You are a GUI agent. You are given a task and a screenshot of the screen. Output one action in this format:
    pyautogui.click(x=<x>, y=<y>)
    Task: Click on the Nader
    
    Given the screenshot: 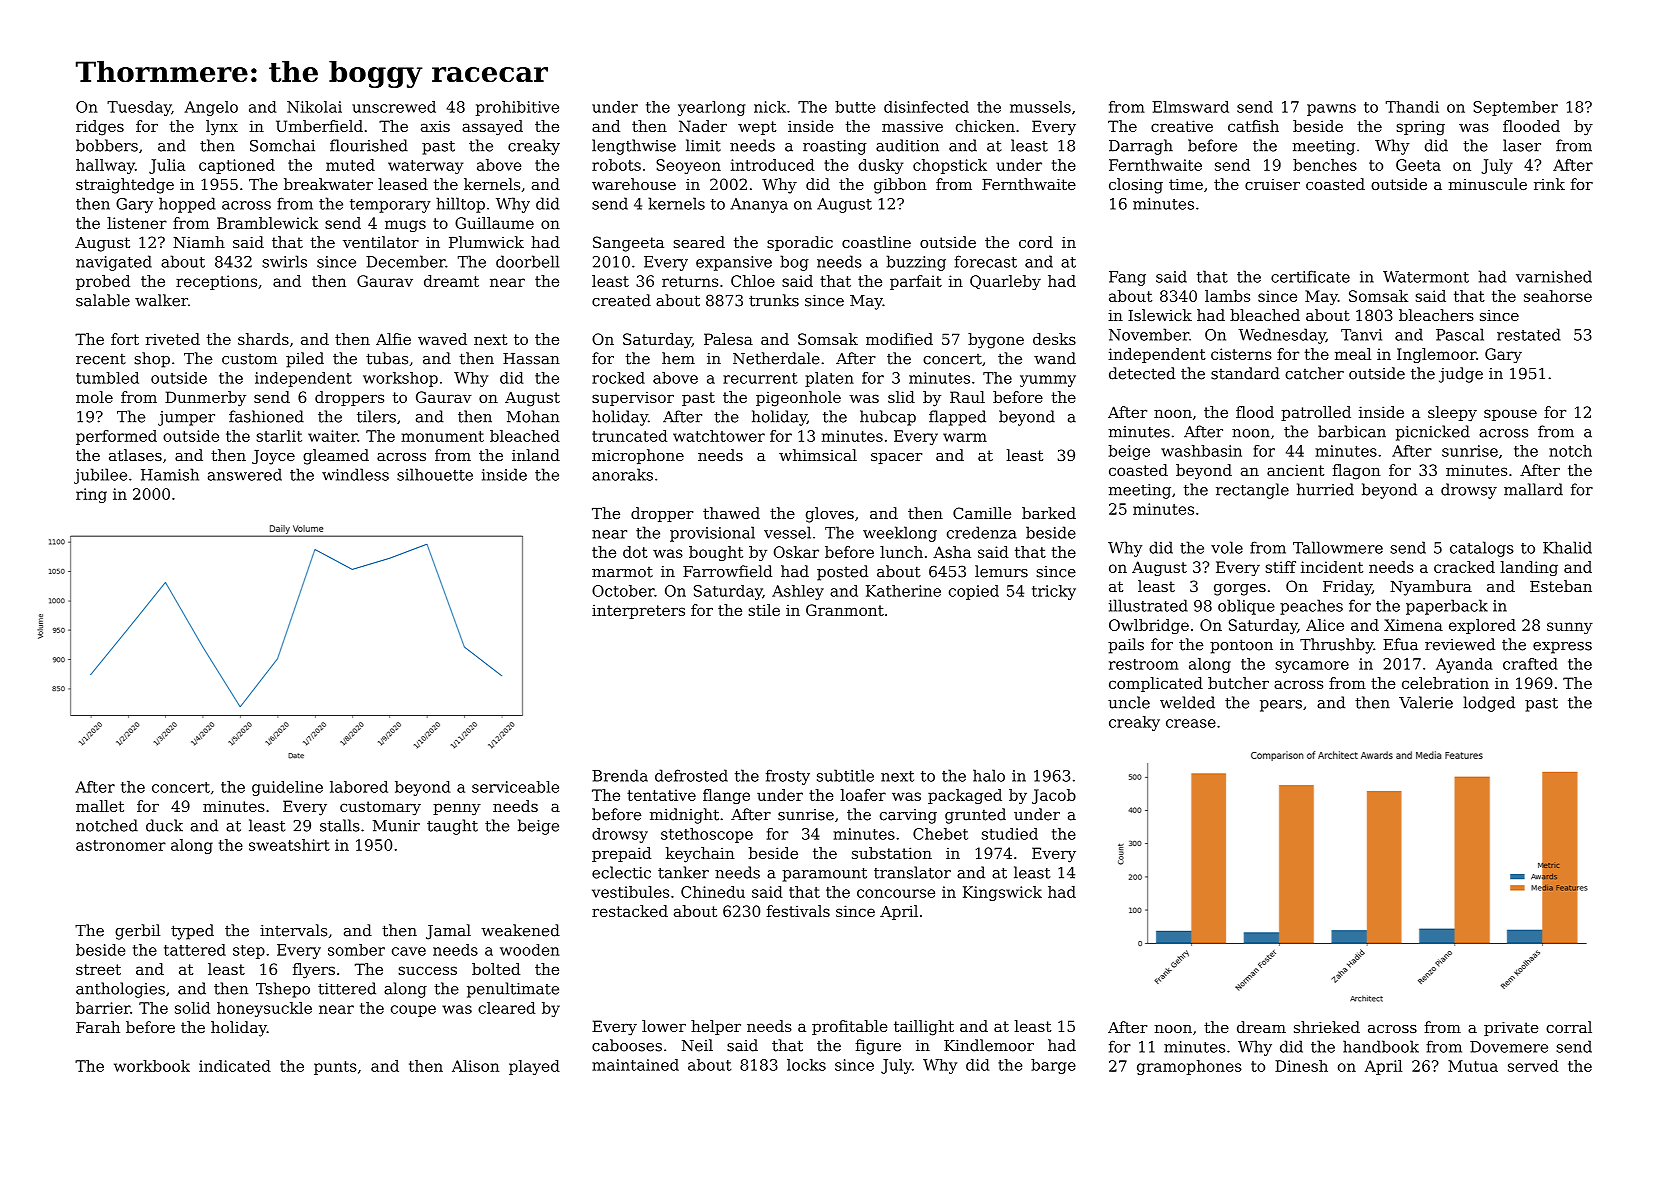 What is the action you would take?
    pyautogui.click(x=703, y=126)
